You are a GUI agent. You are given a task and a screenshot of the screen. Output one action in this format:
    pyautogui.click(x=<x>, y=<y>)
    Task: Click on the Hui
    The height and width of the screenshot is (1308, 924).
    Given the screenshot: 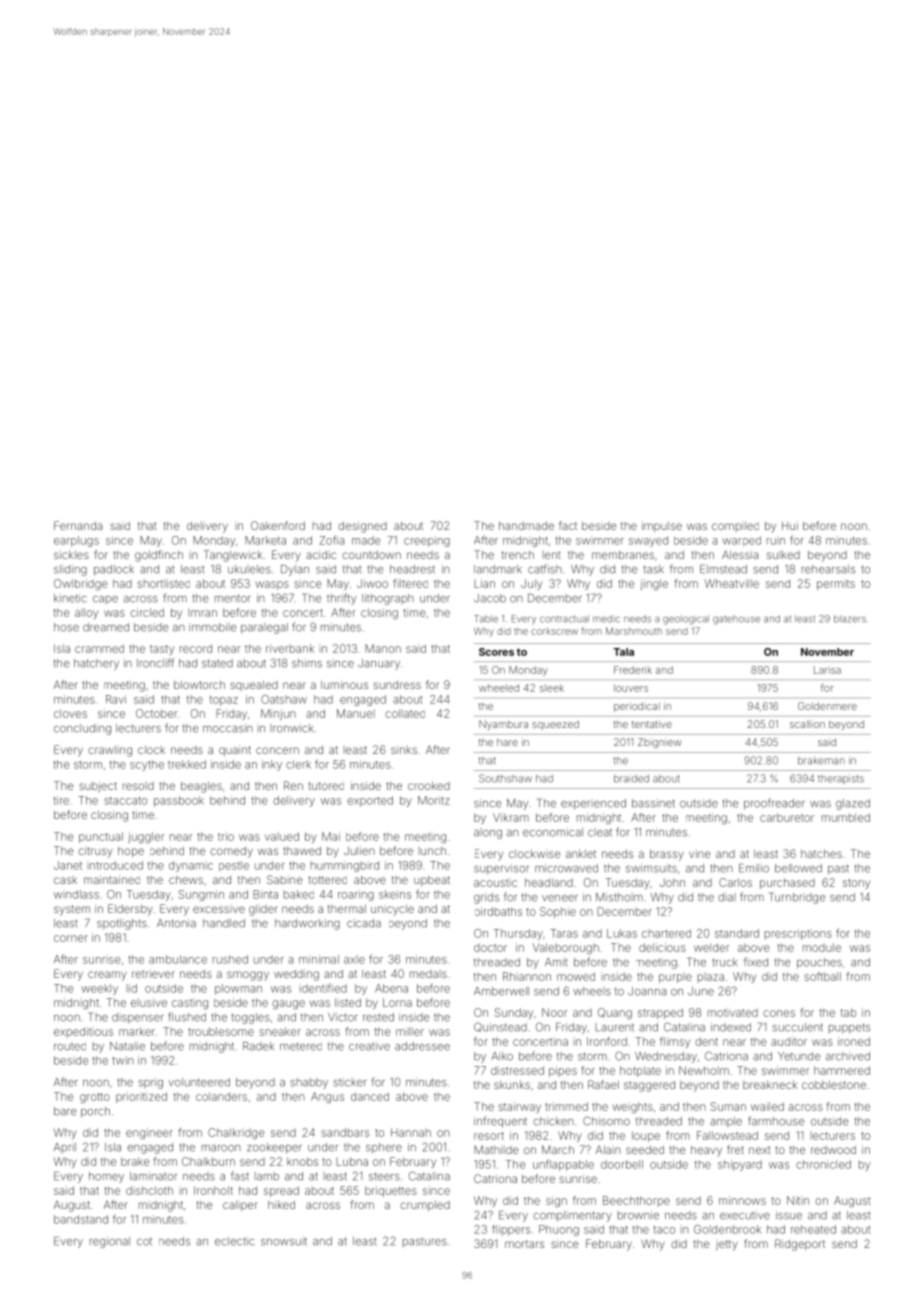 What is the action you would take?
    pyautogui.click(x=790, y=525)
